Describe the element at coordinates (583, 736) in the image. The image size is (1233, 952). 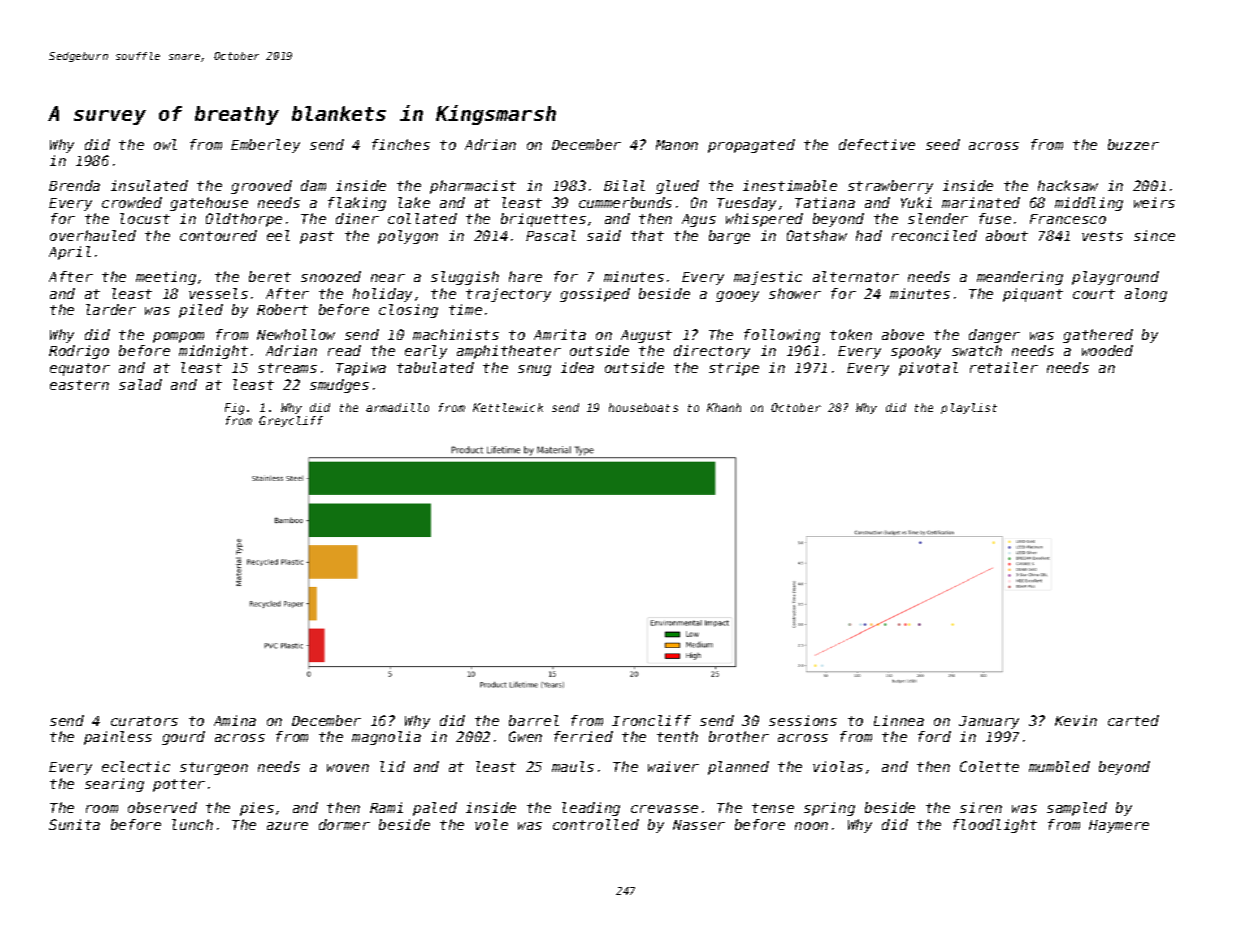
I see `ferried` at that location.
